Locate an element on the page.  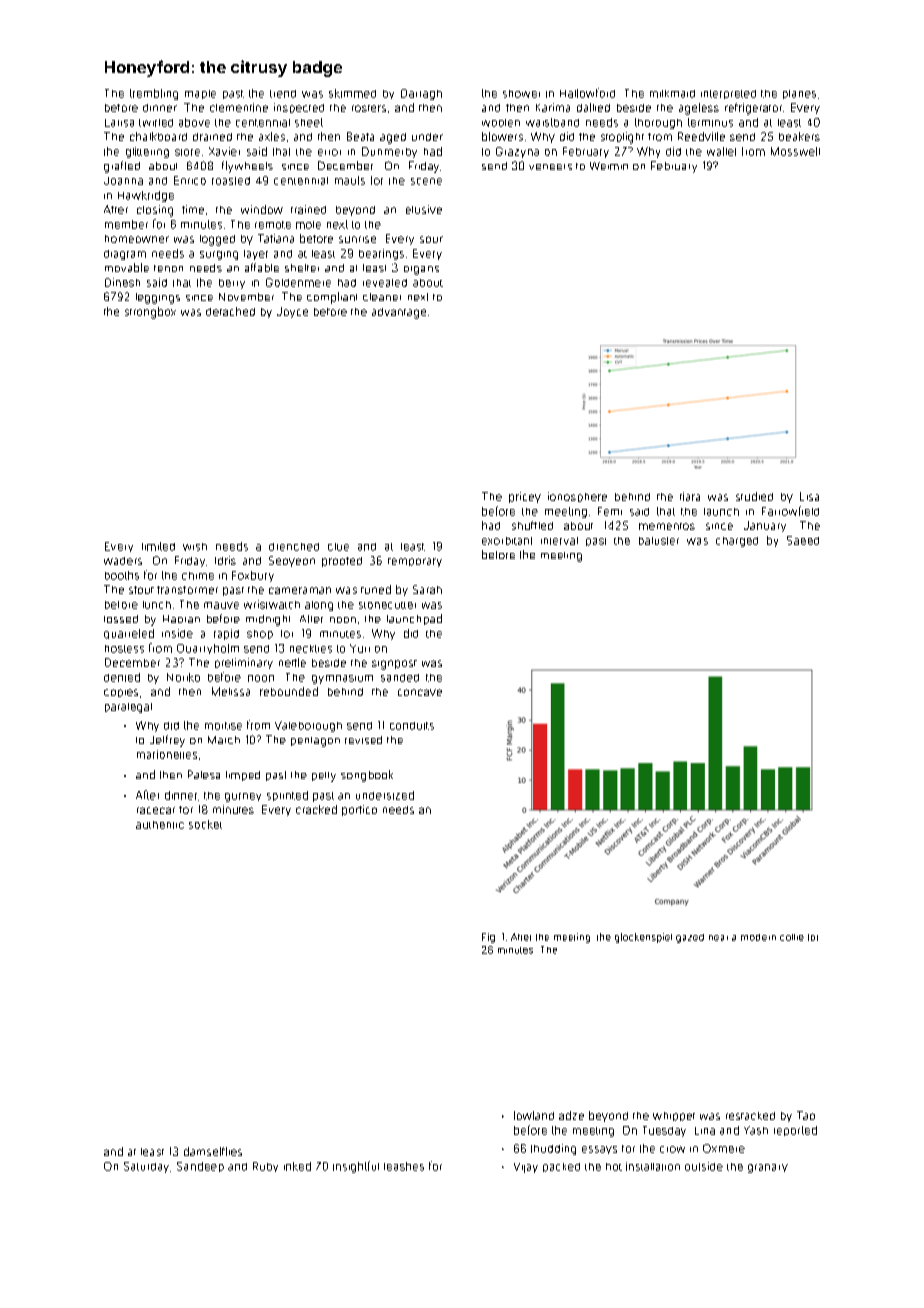
socket is located at coordinates (205, 824).
